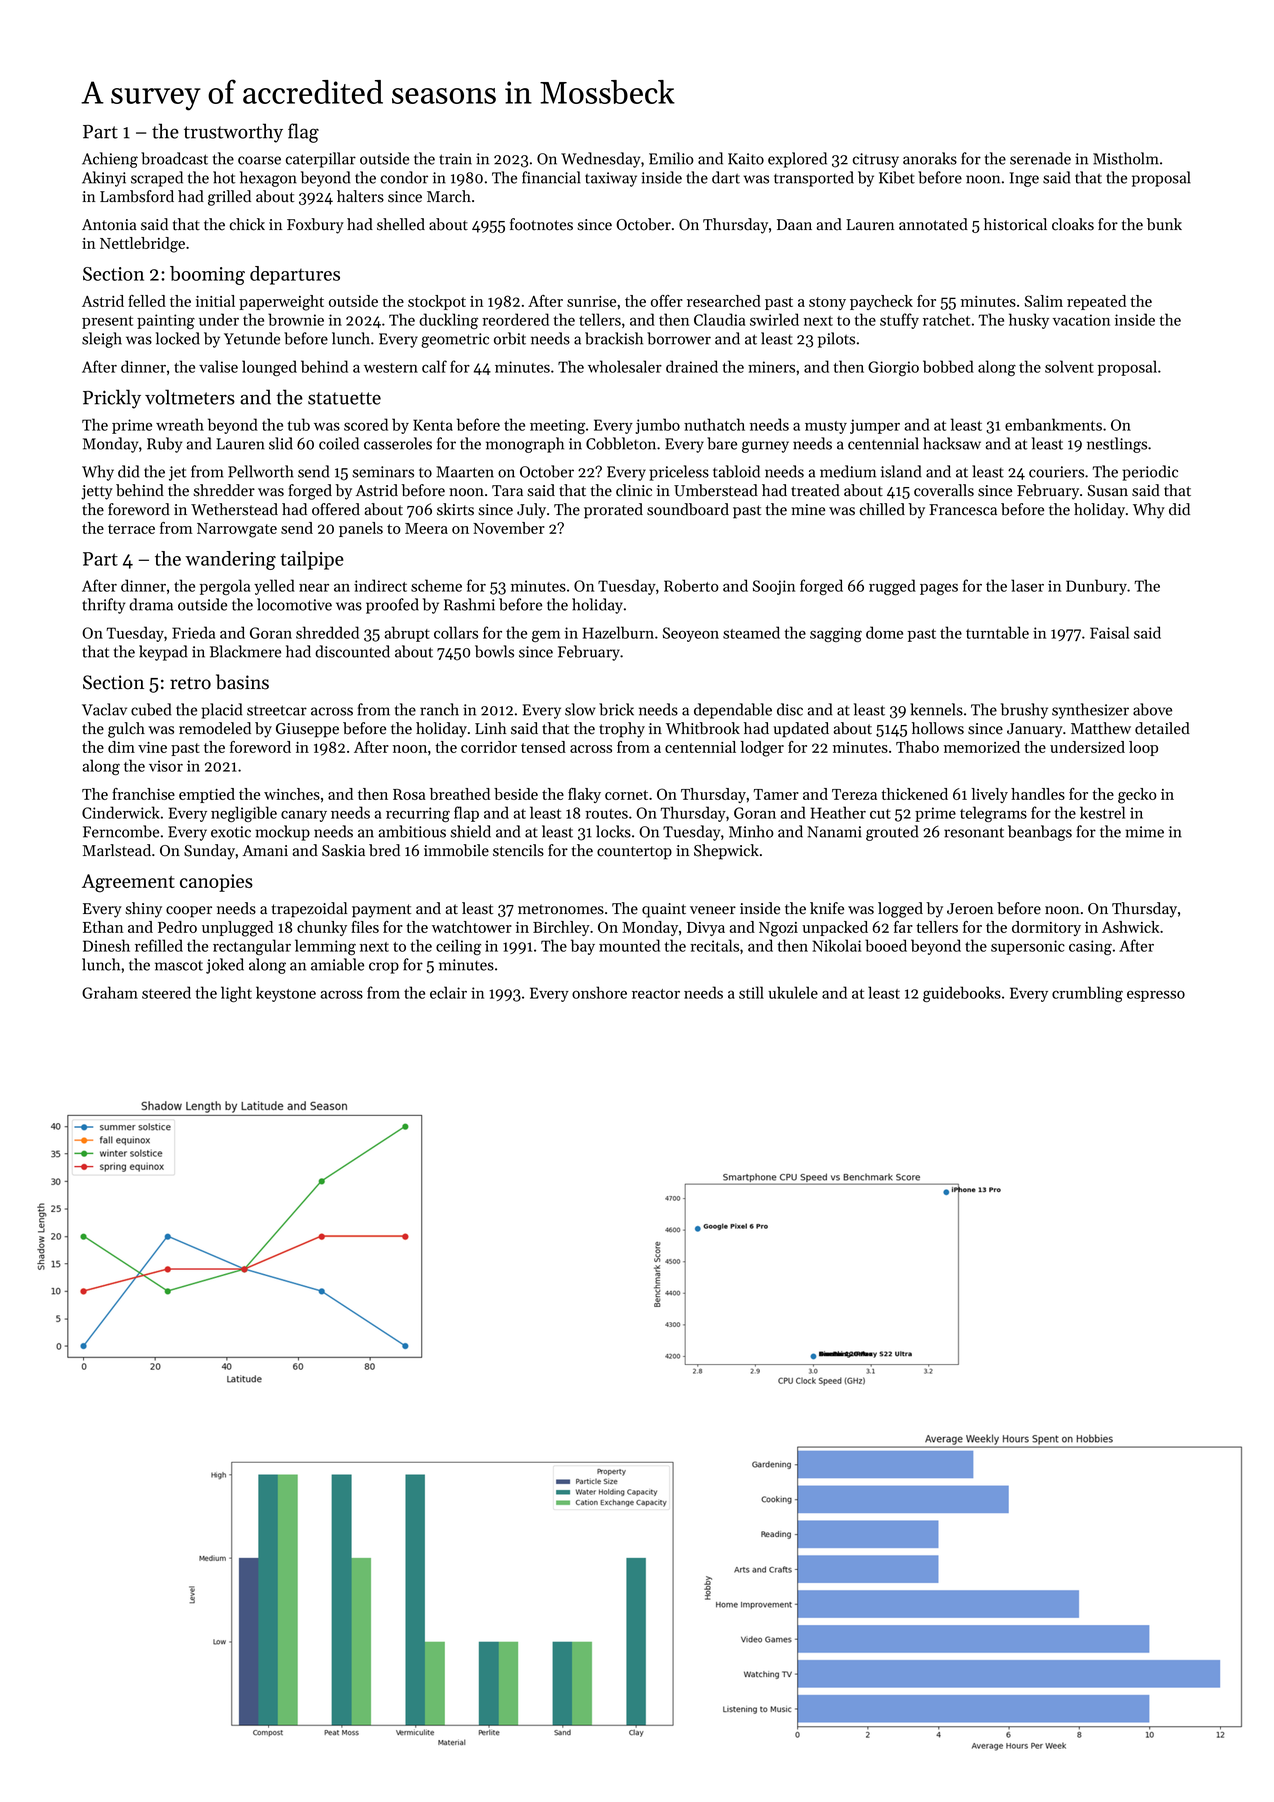 The width and height of the screenshot is (1274, 1802). What do you see at coordinates (774, 587) in the screenshot?
I see `Soojin` at bounding box center [774, 587].
